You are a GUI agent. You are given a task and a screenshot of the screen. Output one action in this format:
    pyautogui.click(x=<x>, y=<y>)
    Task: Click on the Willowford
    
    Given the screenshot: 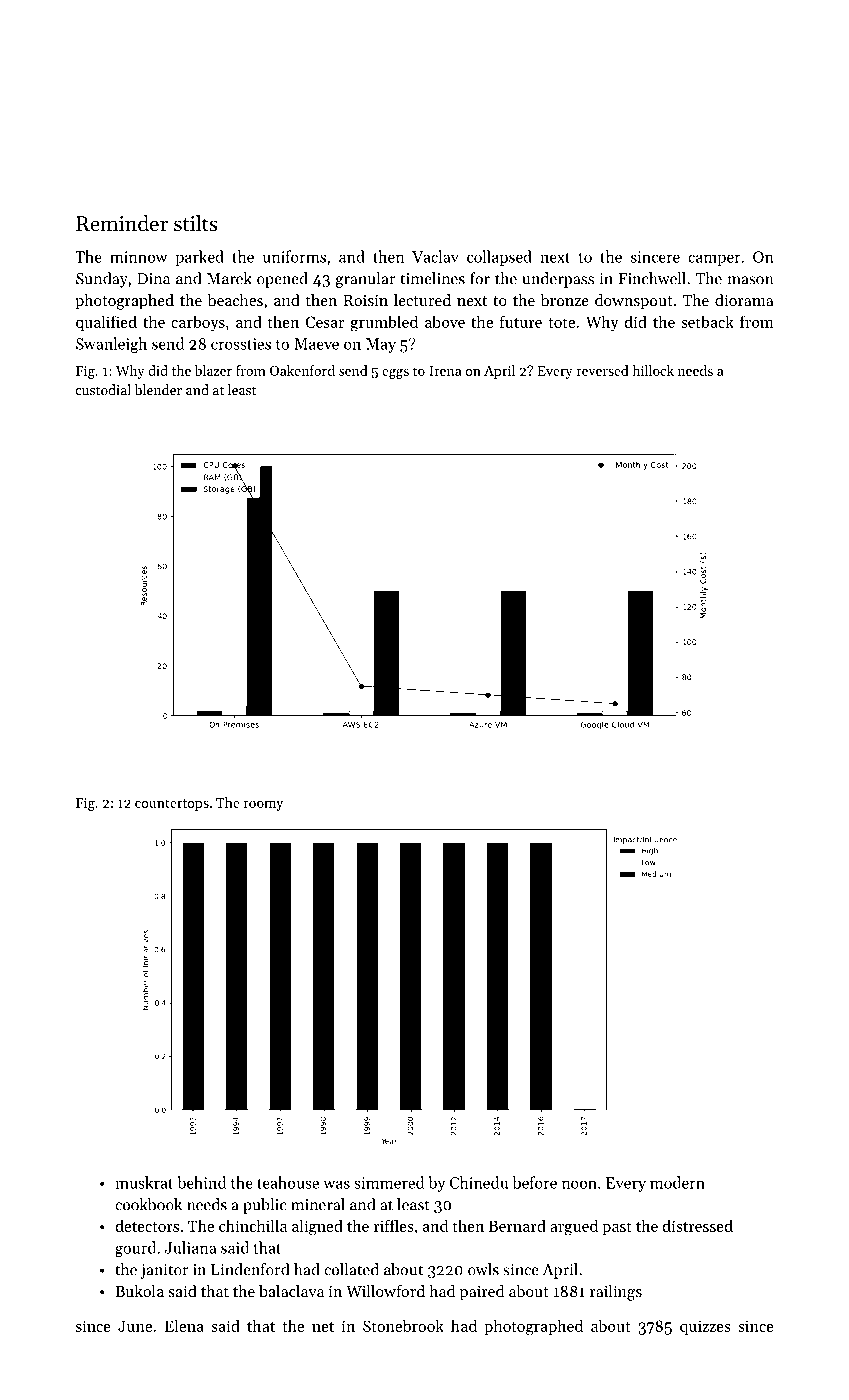 What is the action you would take?
    pyautogui.click(x=385, y=1291)
